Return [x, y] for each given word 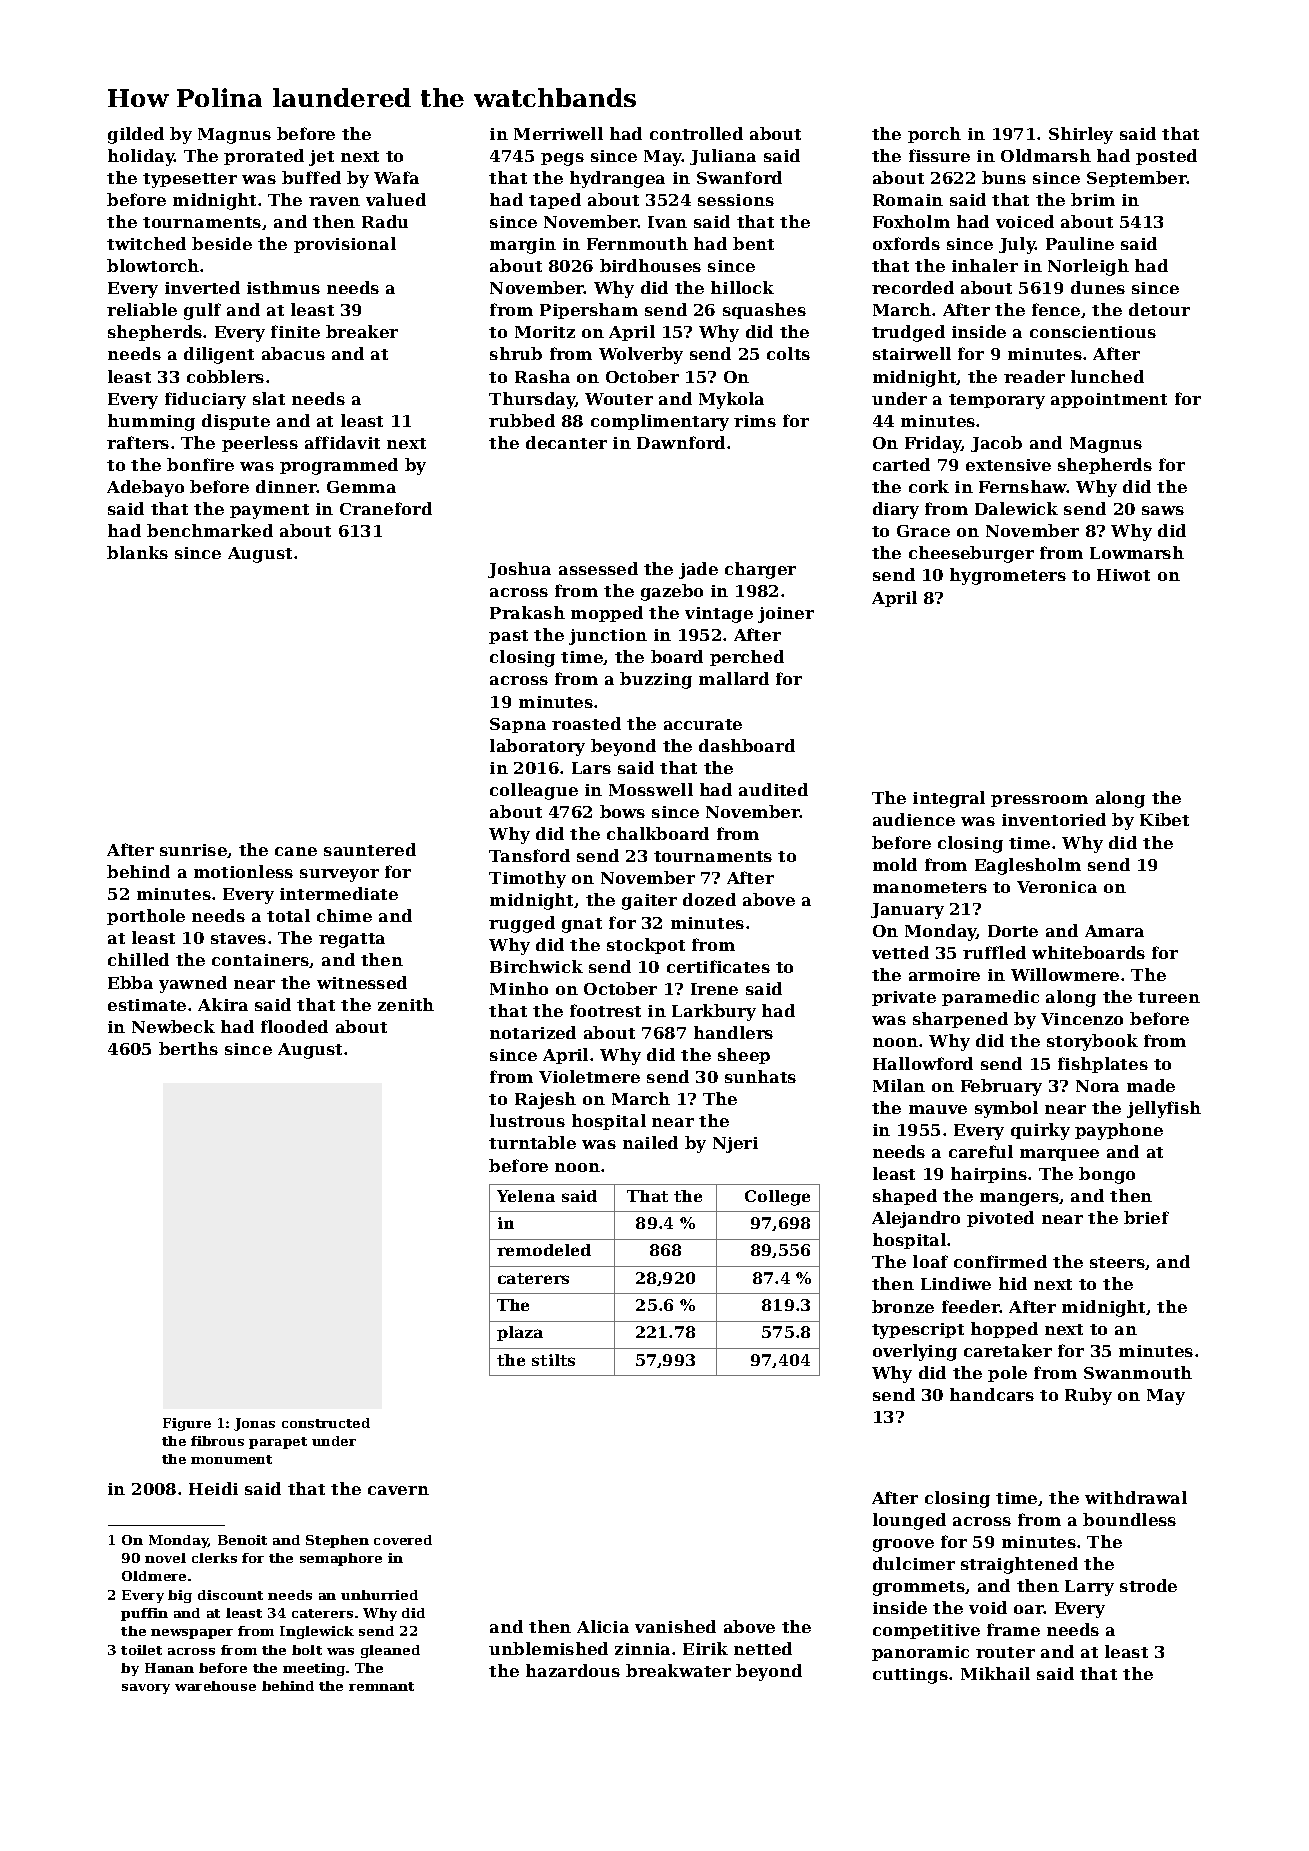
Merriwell [558, 133]
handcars [992, 1394]
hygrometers [1008, 576]
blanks [137, 552]
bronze [903, 1306]
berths [188, 1048]
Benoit [242, 1540]
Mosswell [651, 789]
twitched [146, 243]
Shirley [1081, 135]
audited [773, 789]
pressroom [1039, 801]
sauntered [370, 849]
